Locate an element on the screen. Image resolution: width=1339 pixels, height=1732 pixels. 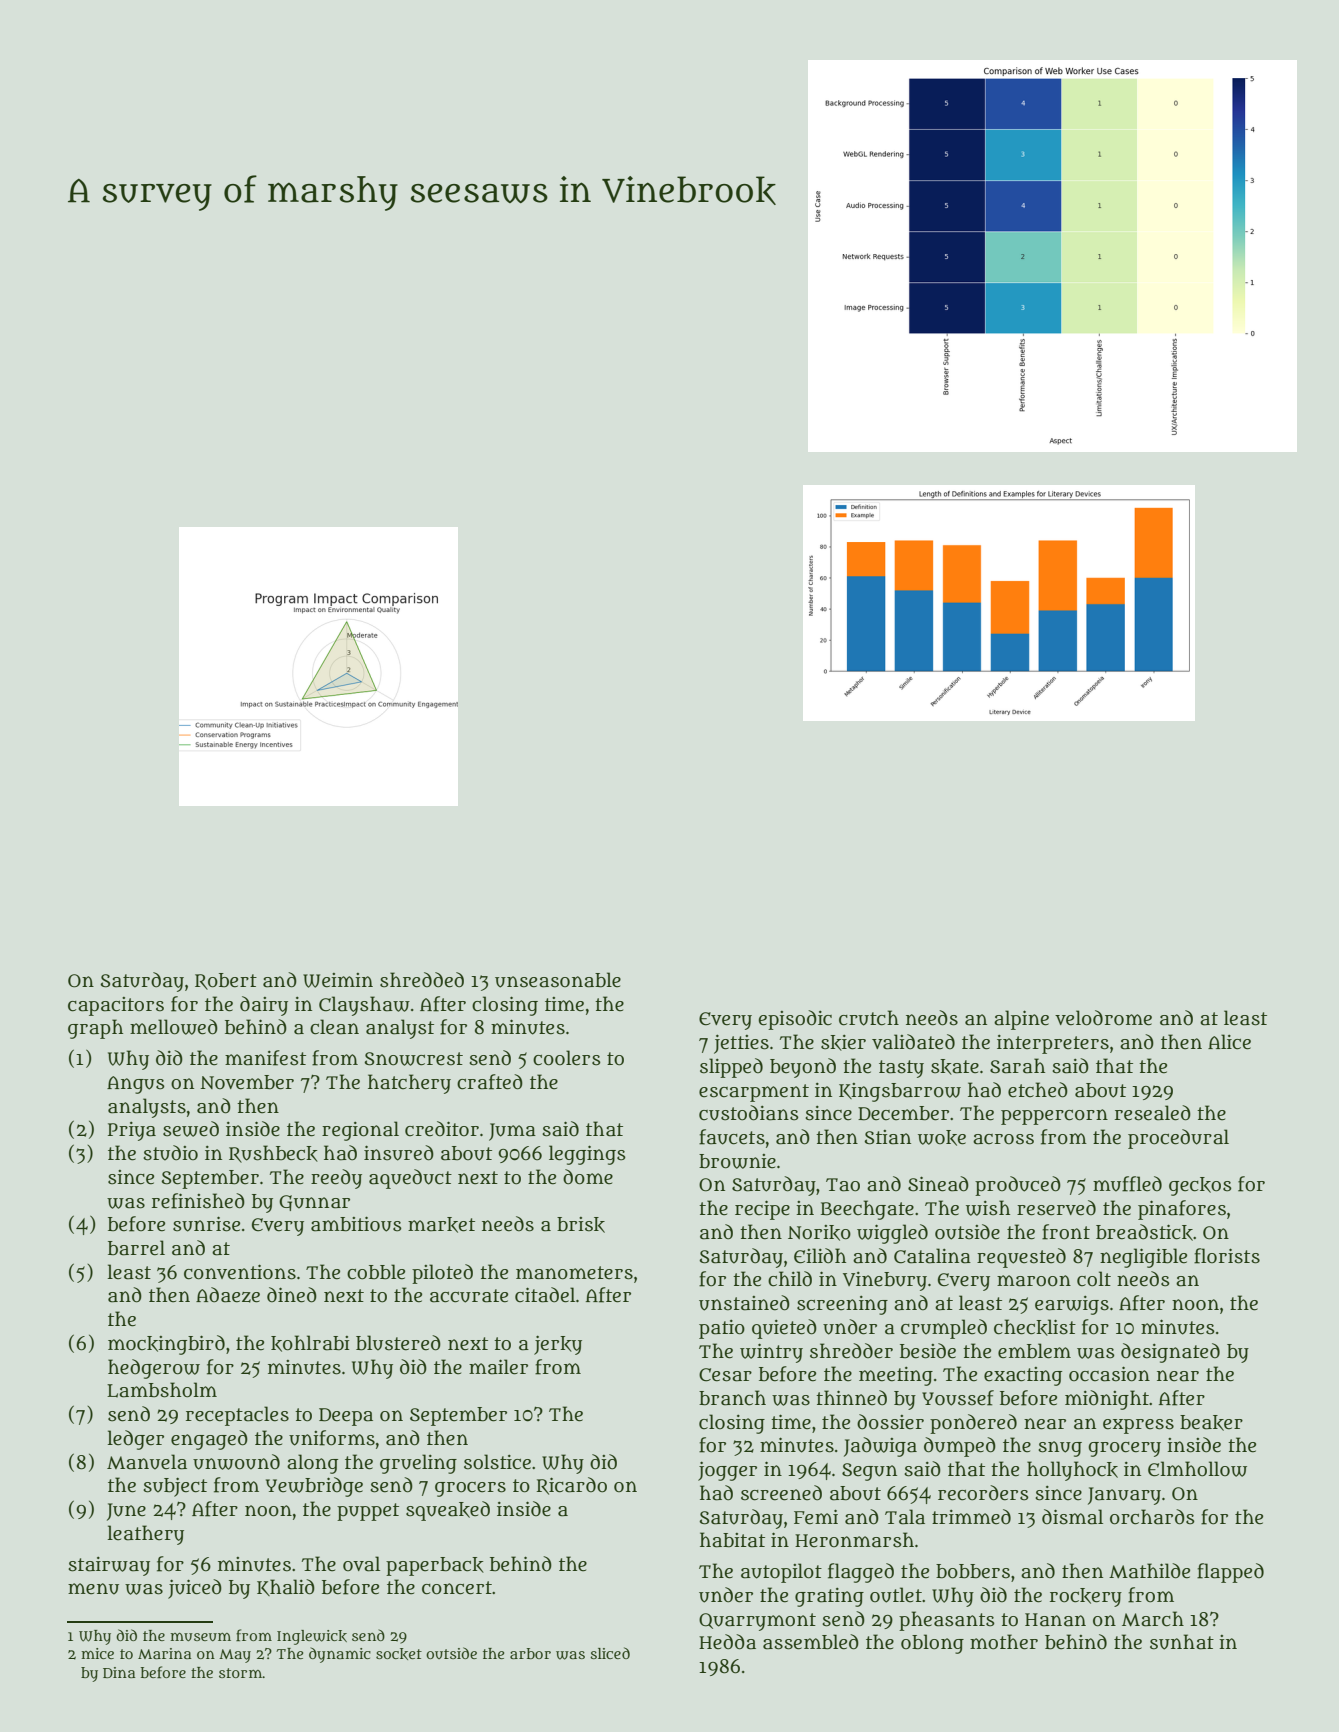
graph is located at coordinates (95, 1029).
